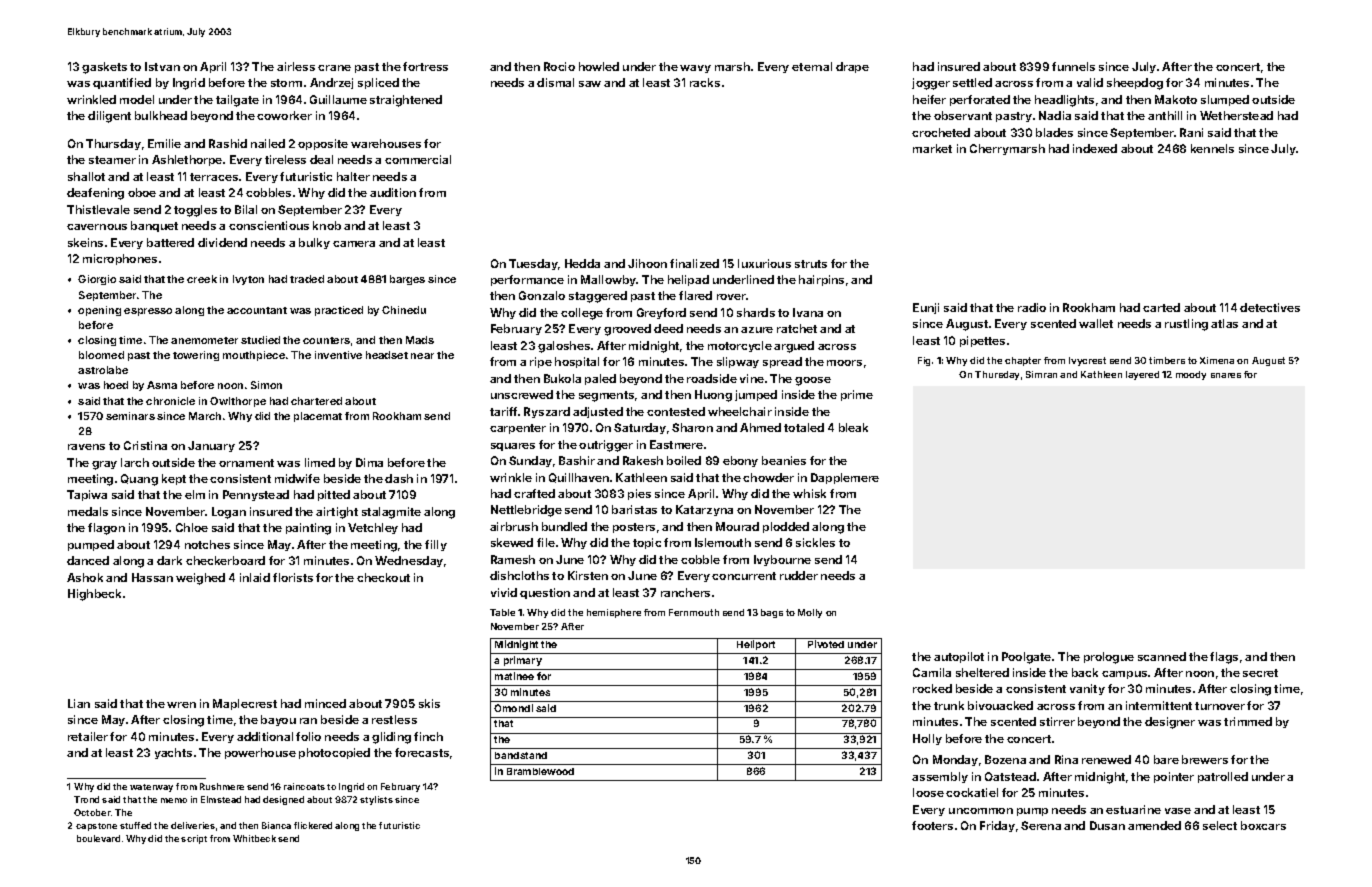  What do you see at coordinates (204, 340) in the page?
I see `anemometer` at bounding box center [204, 340].
